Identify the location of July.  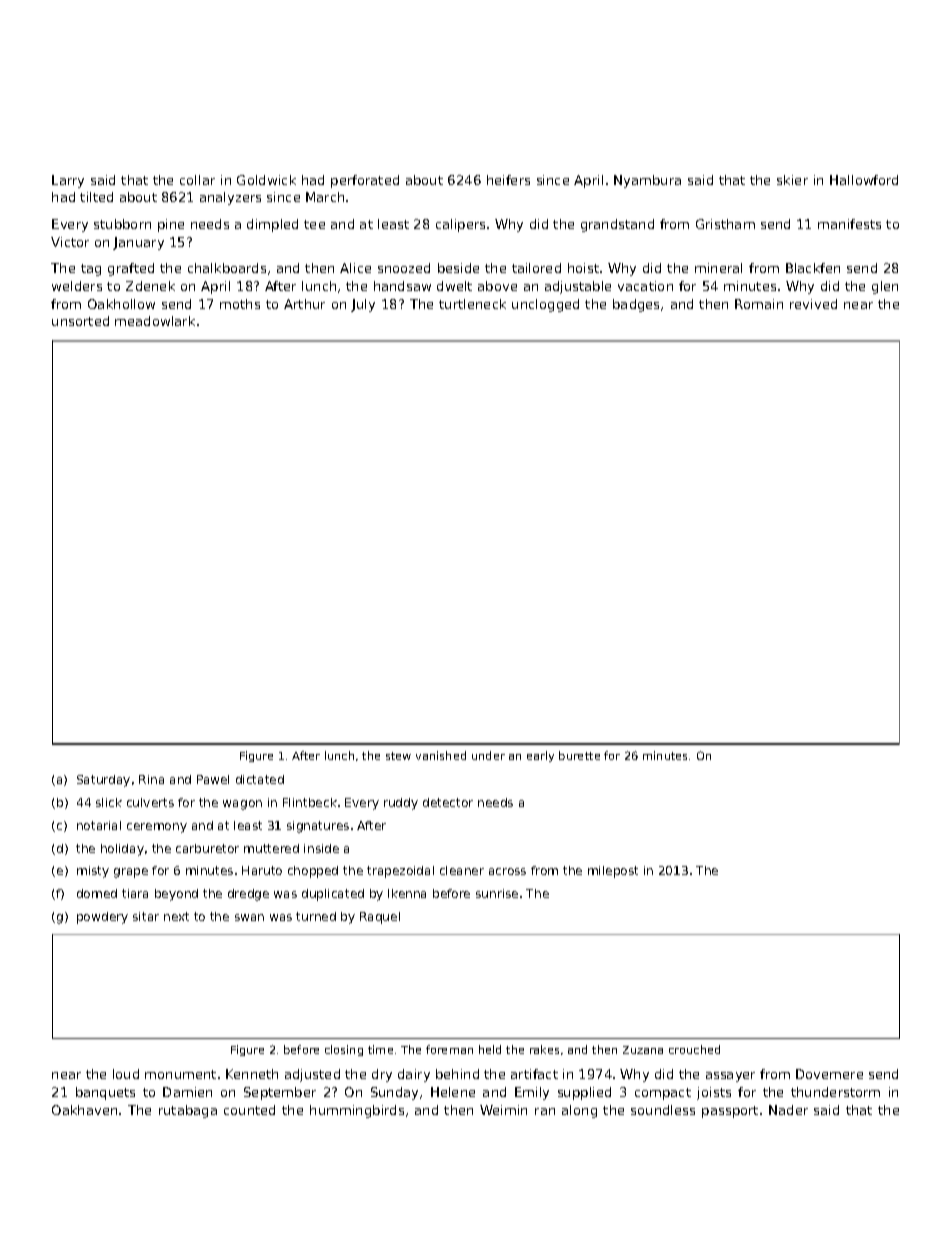
(363, 305).
